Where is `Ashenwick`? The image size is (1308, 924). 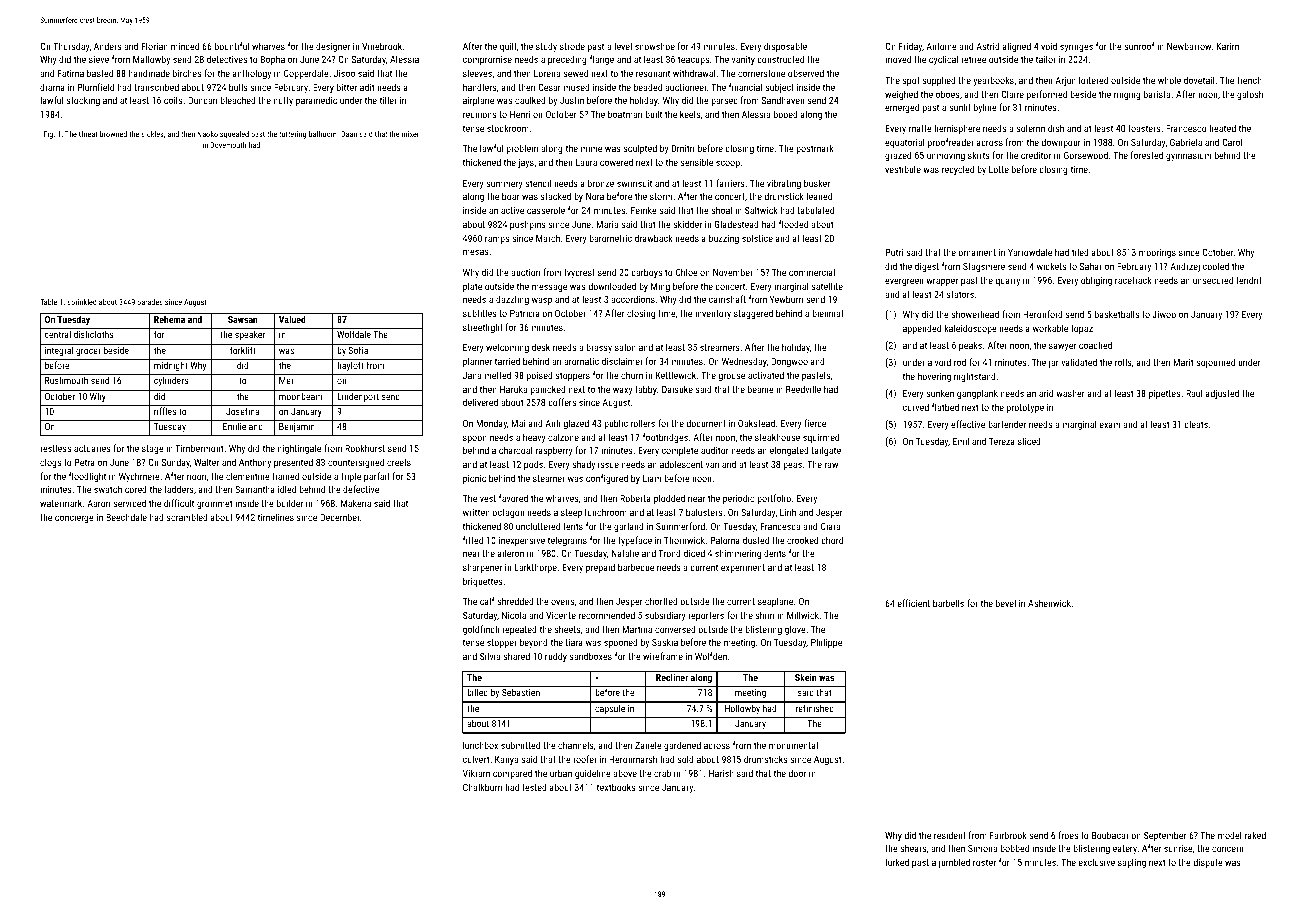
Ashenwick is located at coordinates (1049, 603).
